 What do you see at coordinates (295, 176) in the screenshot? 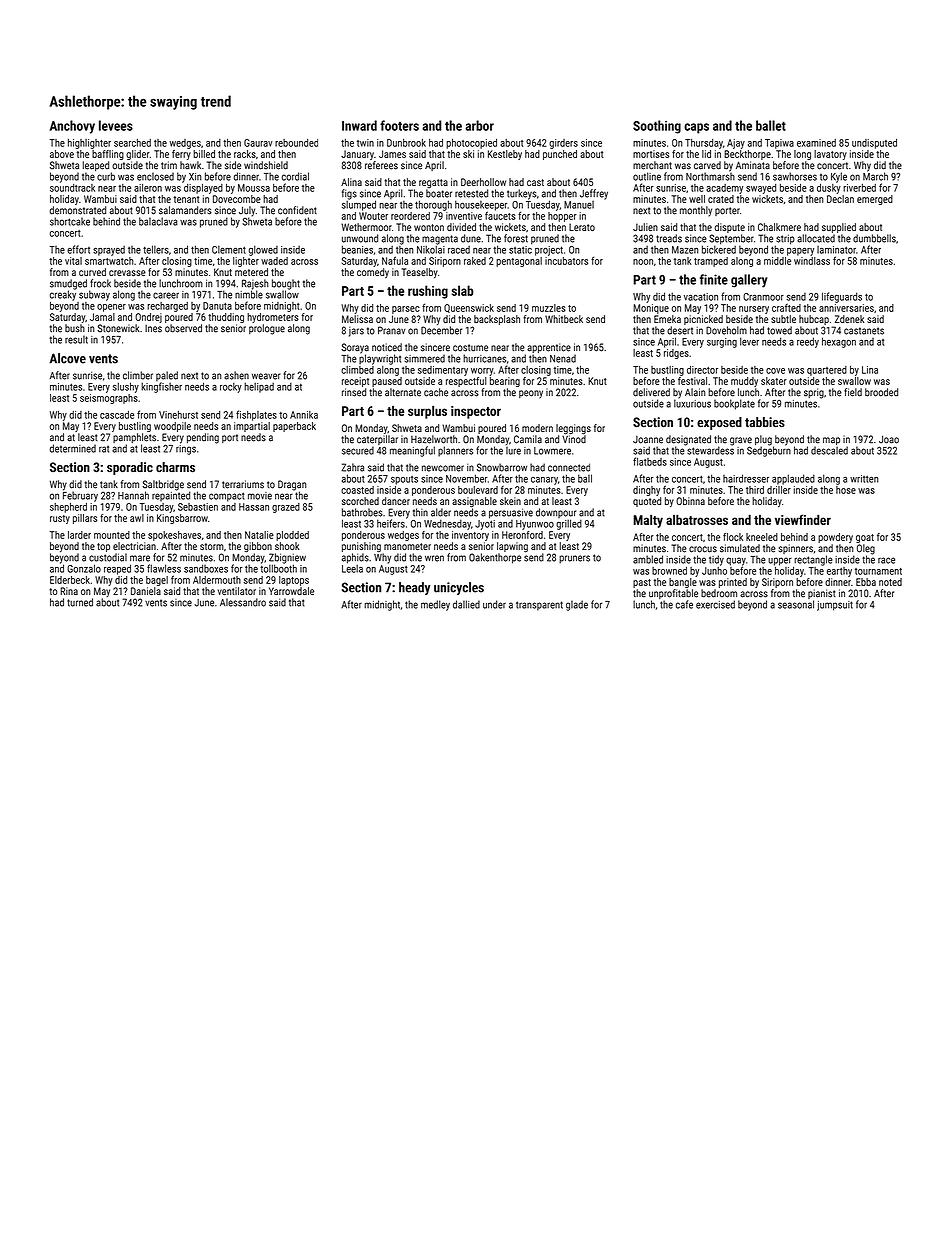
I see `cordial` at bounding box center [295, 176].
